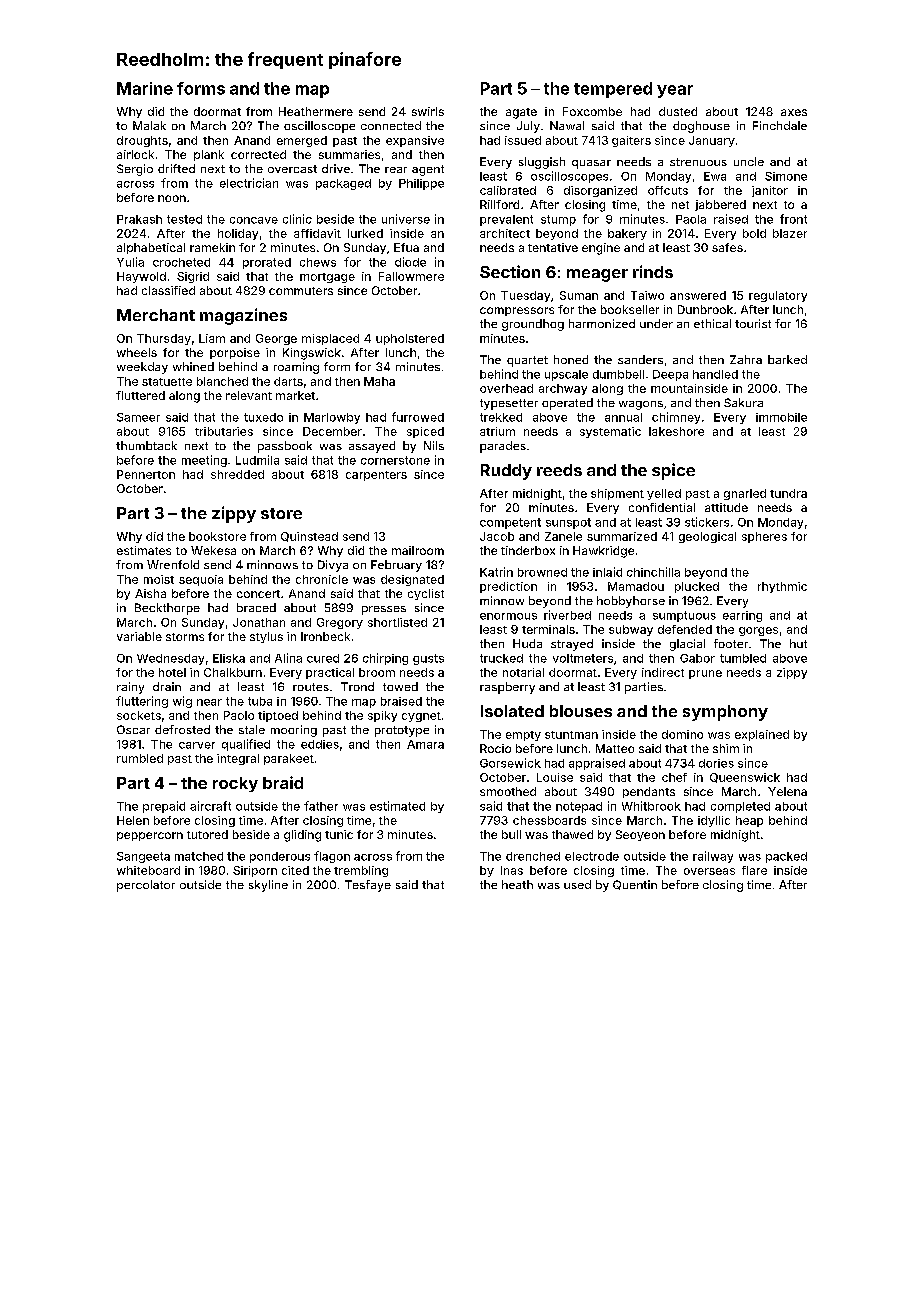 Image resolution: width=924 pixels, height=1308 pixels. Describe the element at coordinates (794, 112) in the screenshot. I see `axes` at that location.
